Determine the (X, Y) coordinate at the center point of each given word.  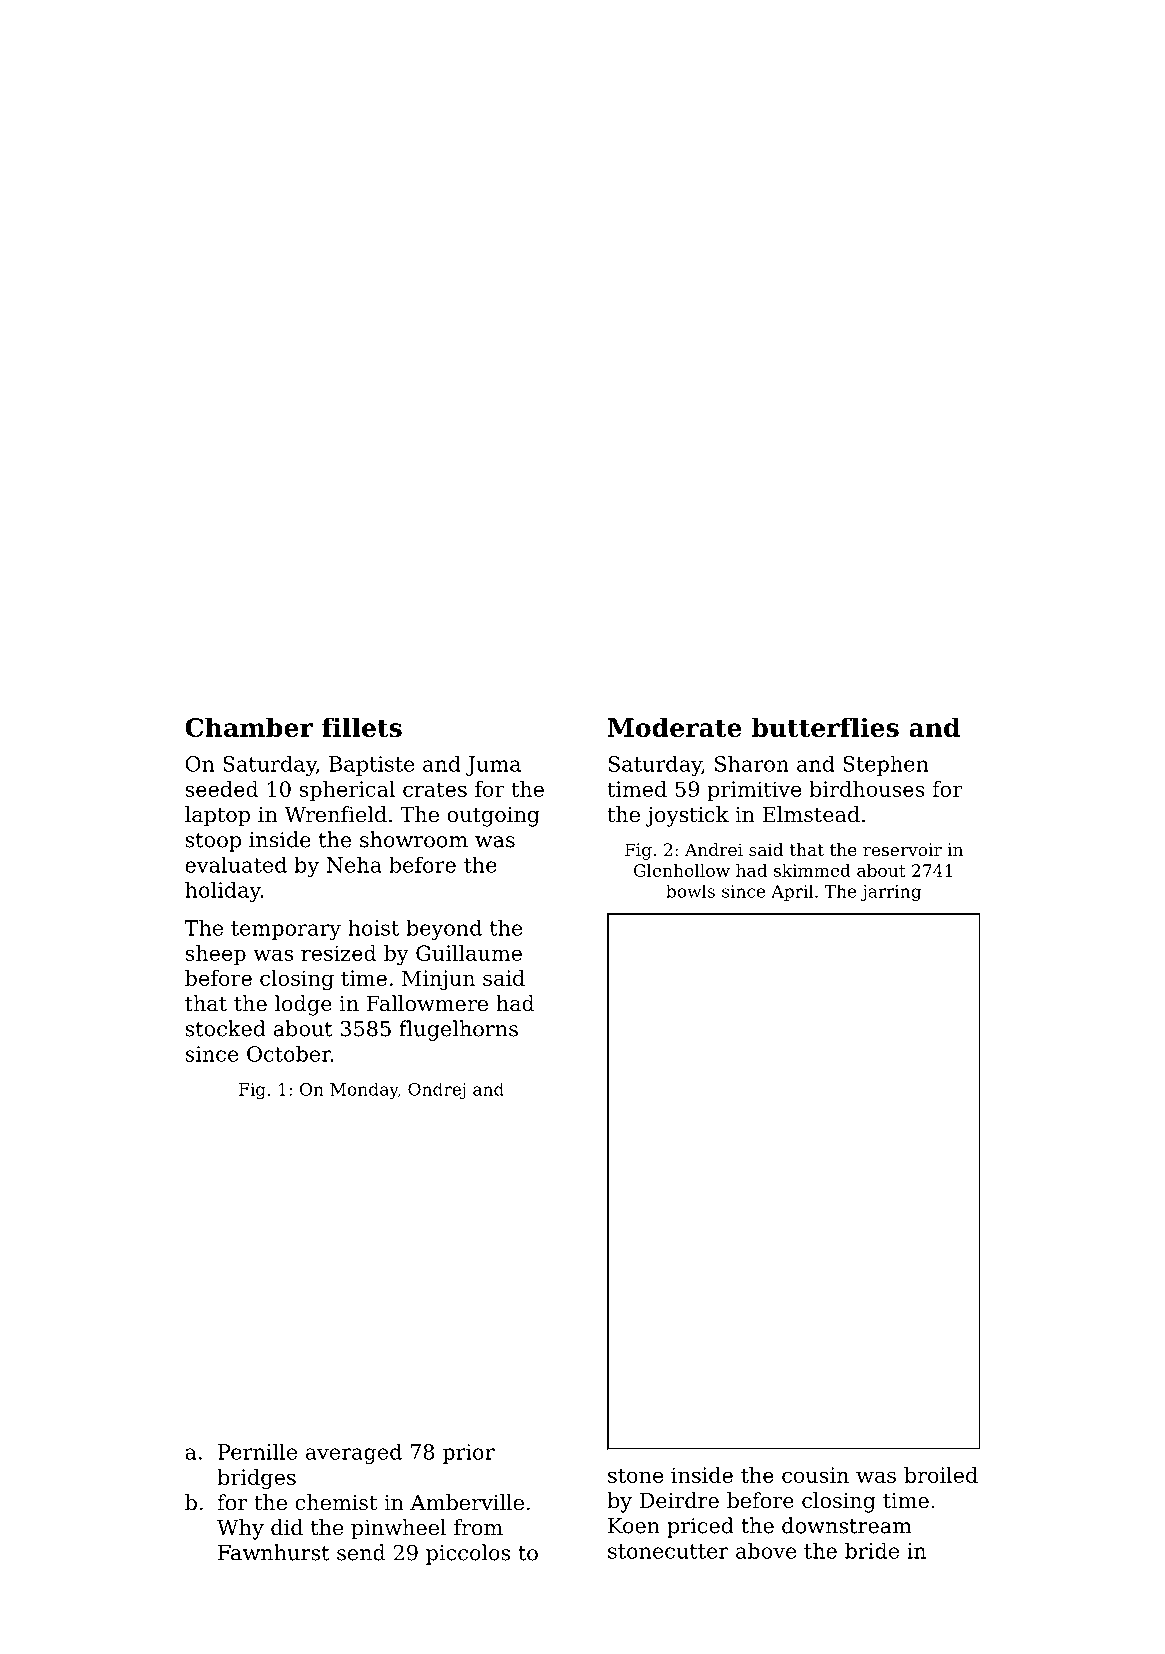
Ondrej (437, 1091)
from (478, 1527)
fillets (362, 727)
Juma (493, 766)
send (361, 1552)
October (289, 1053)
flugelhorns (458, 1030)
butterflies (825, 727)
